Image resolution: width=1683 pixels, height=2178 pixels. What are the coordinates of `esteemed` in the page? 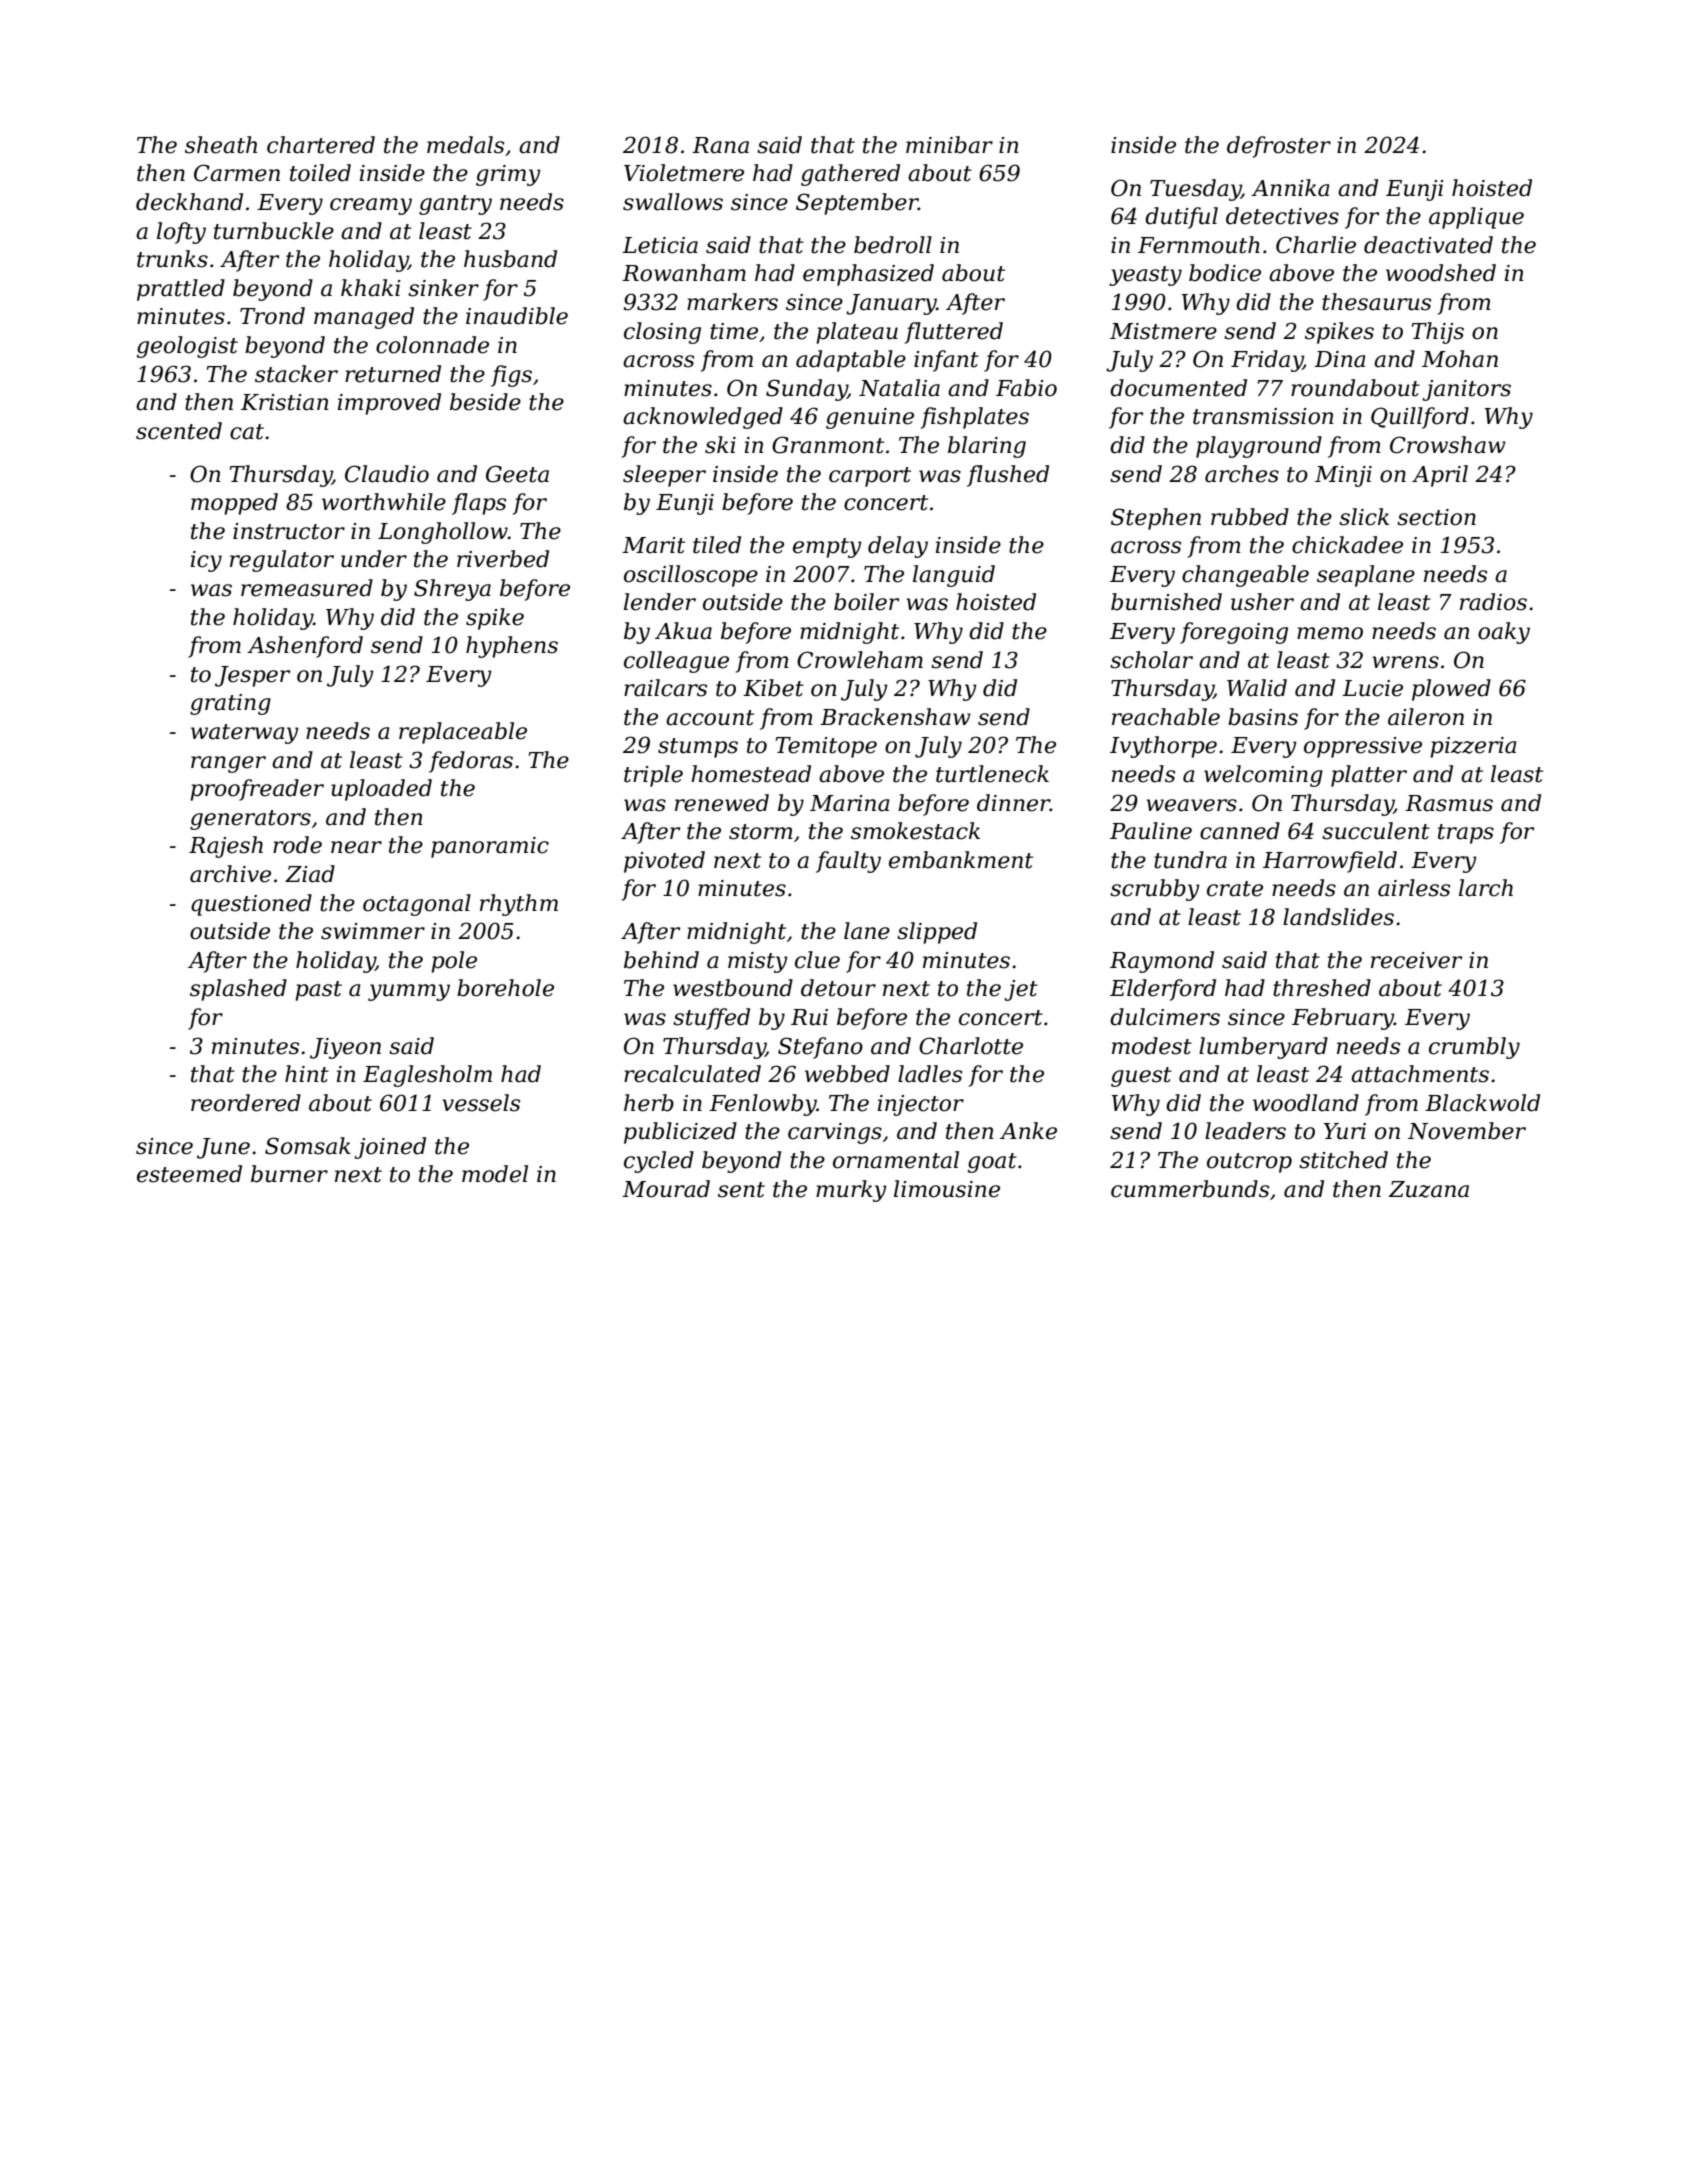 It's located at (189, 1174).
